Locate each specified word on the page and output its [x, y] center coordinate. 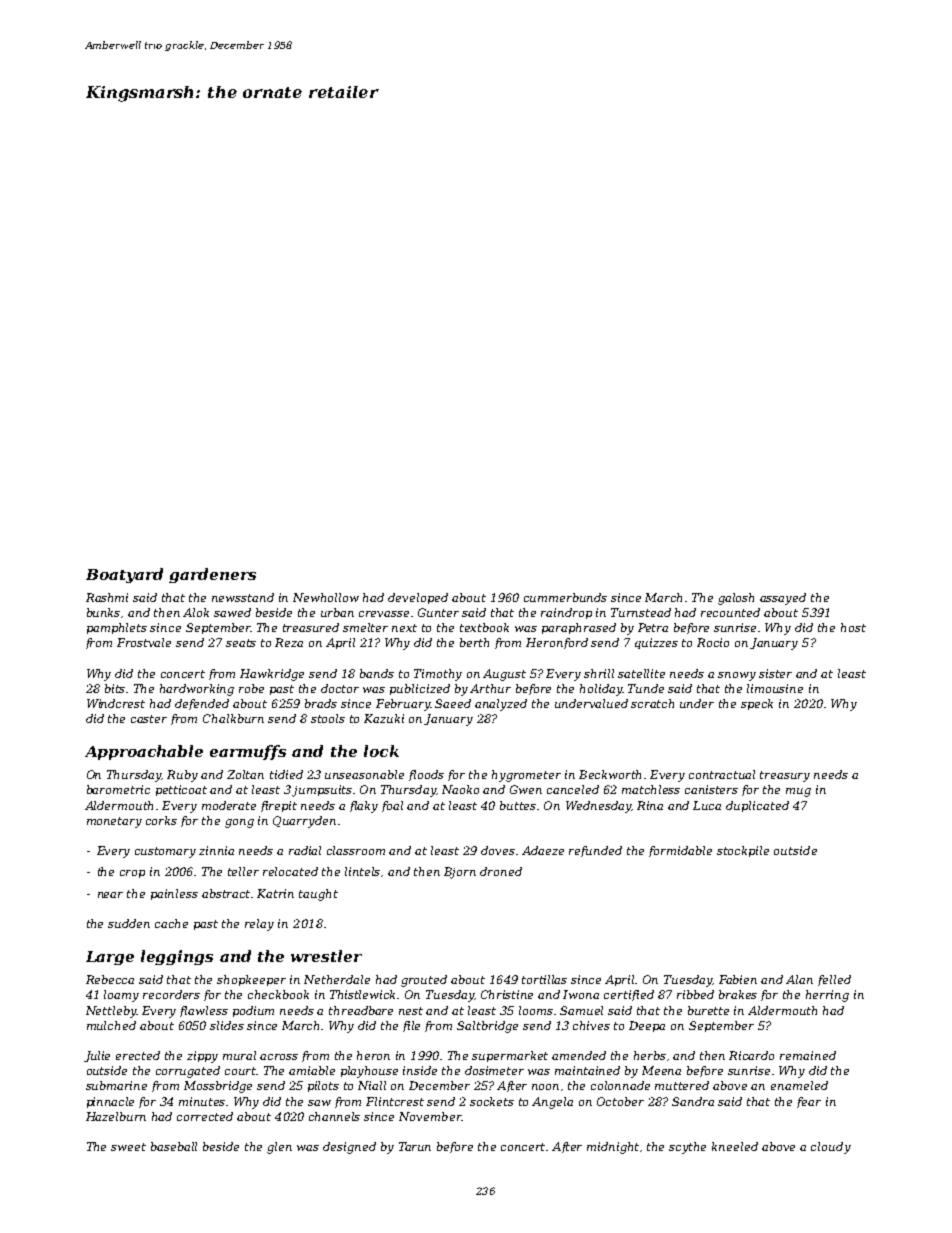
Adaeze [543, 850]
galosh [736, 599]
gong [239, 823]
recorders [171, 994]
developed [418, 598]
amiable [312, 1070]
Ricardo [751, 1055]
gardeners [212, 575]
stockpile [743, 851]
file [411, 1026]
